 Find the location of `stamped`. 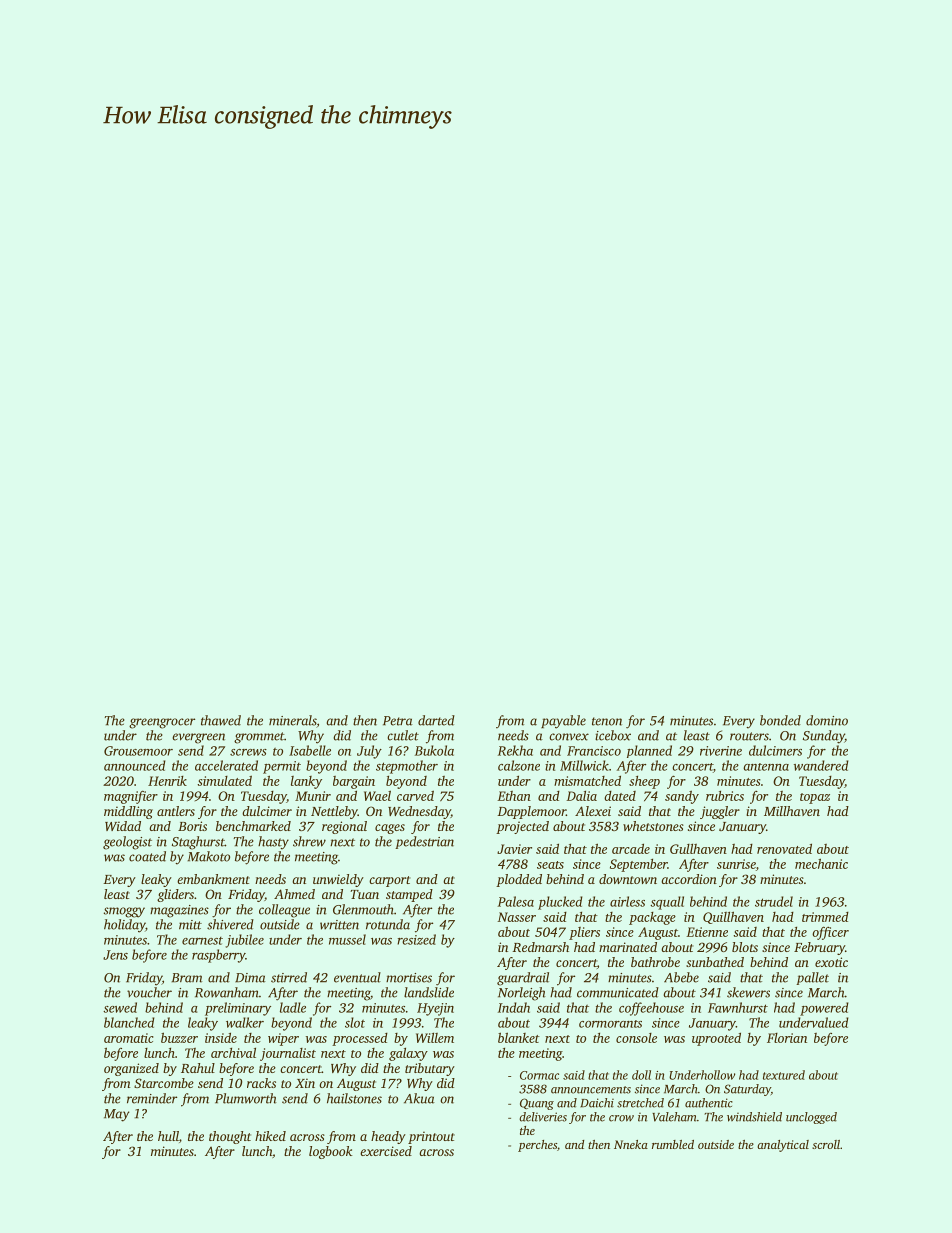

stamped is located at coordinates (409, 895).
